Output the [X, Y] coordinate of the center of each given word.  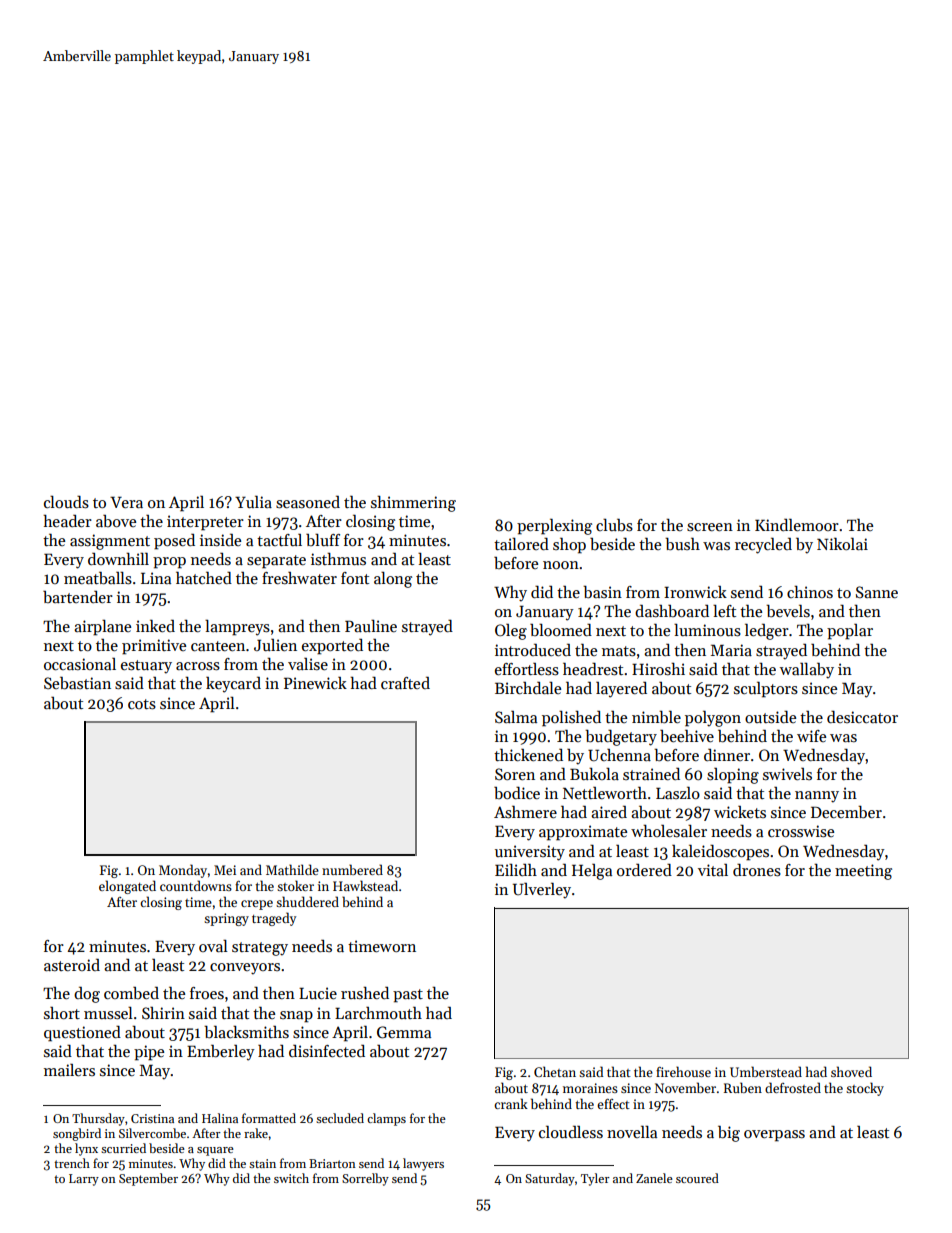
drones [757, 870]
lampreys [237, 627]
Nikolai [842, 544]
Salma [516, 716]
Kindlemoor [797, 524]
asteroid [72, 964]
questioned [82, 1033]
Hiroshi [658, 669]
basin [602, 592]
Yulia [253, 502]
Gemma [404, 1032]
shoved [851, 1071]
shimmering [413, 504]
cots [142, 704]
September [148, 1179]
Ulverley [542, 890]
